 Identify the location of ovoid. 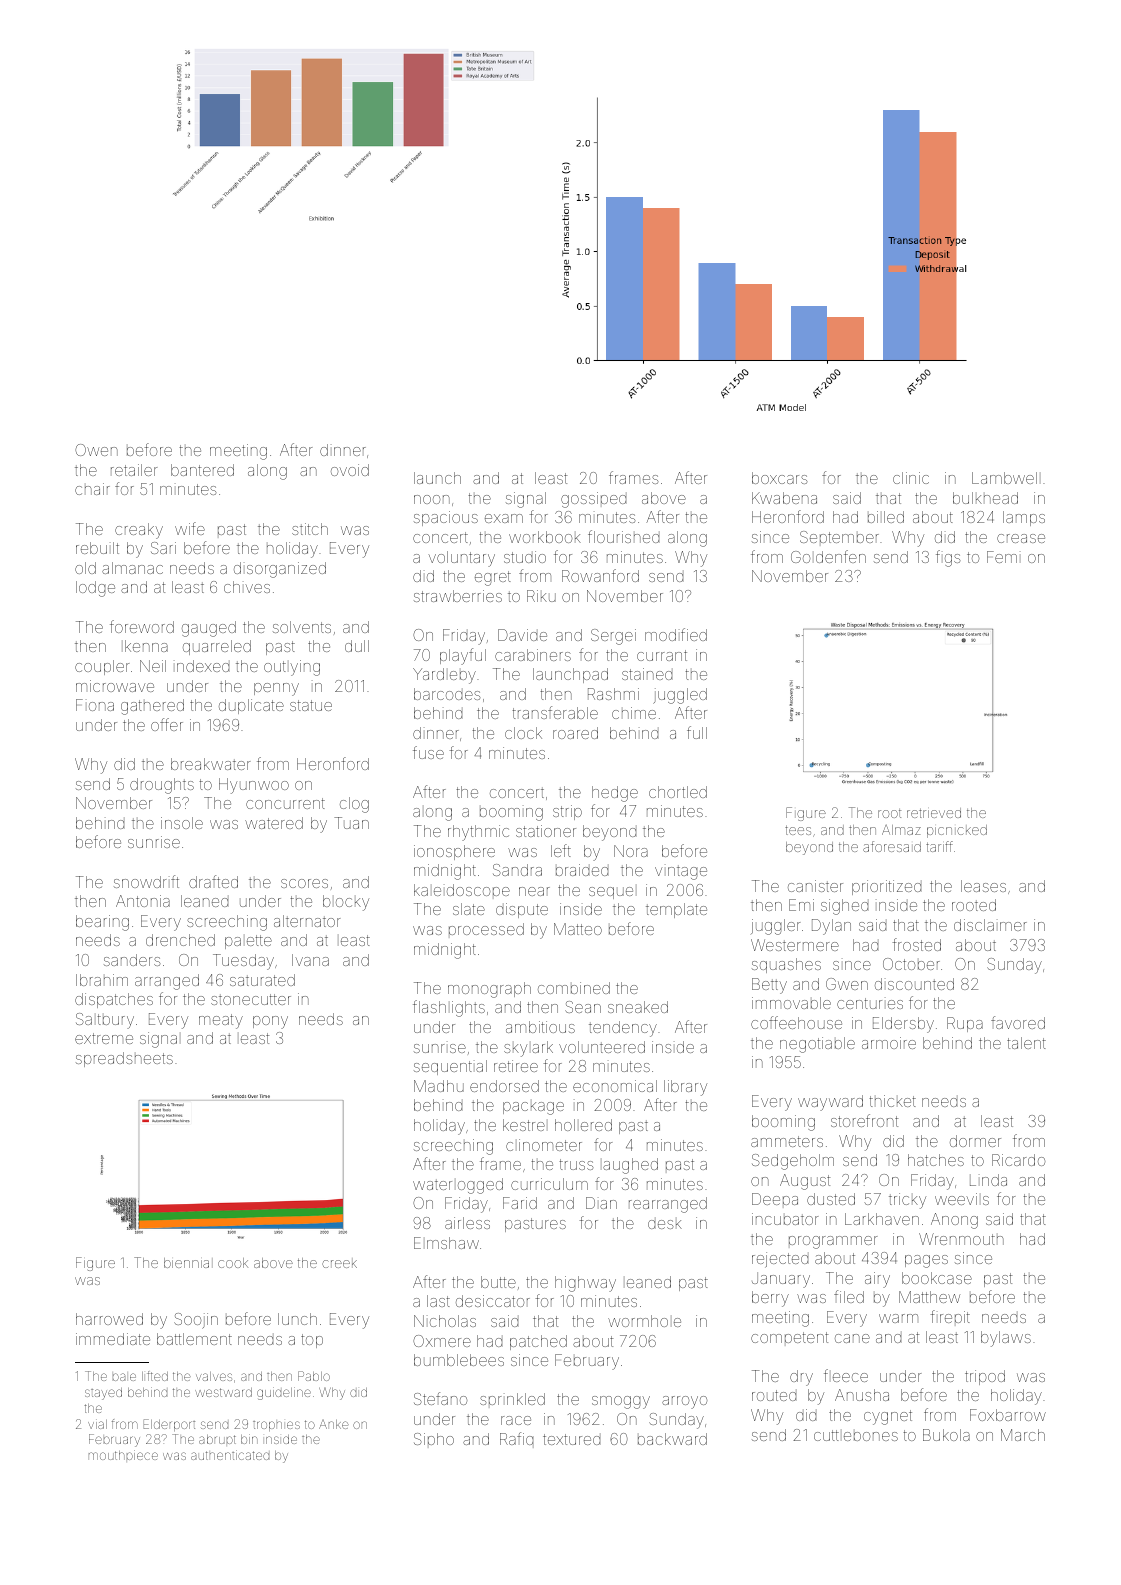
(350, 470).
